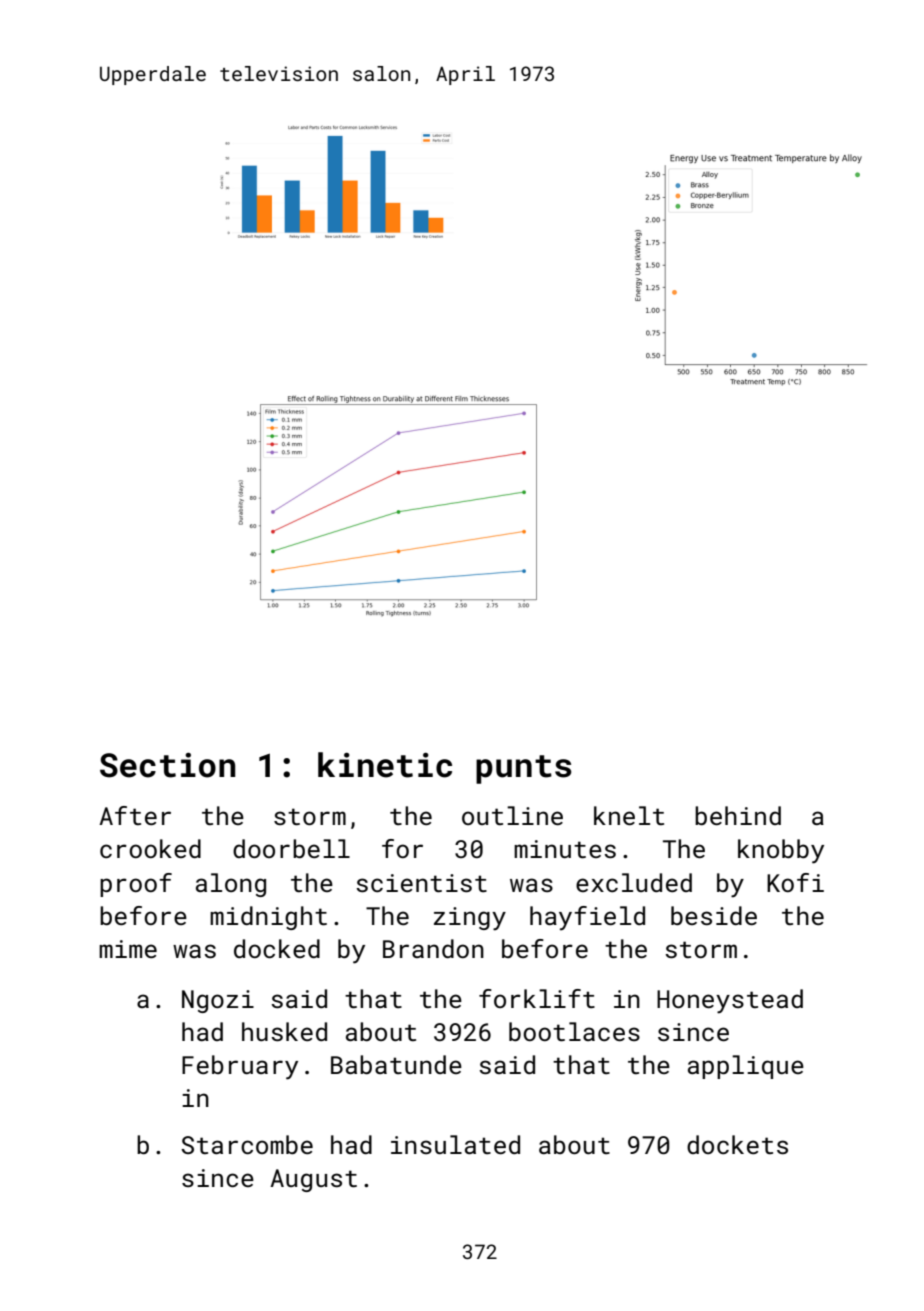  I want to click on scientist, so click(421, 883).
